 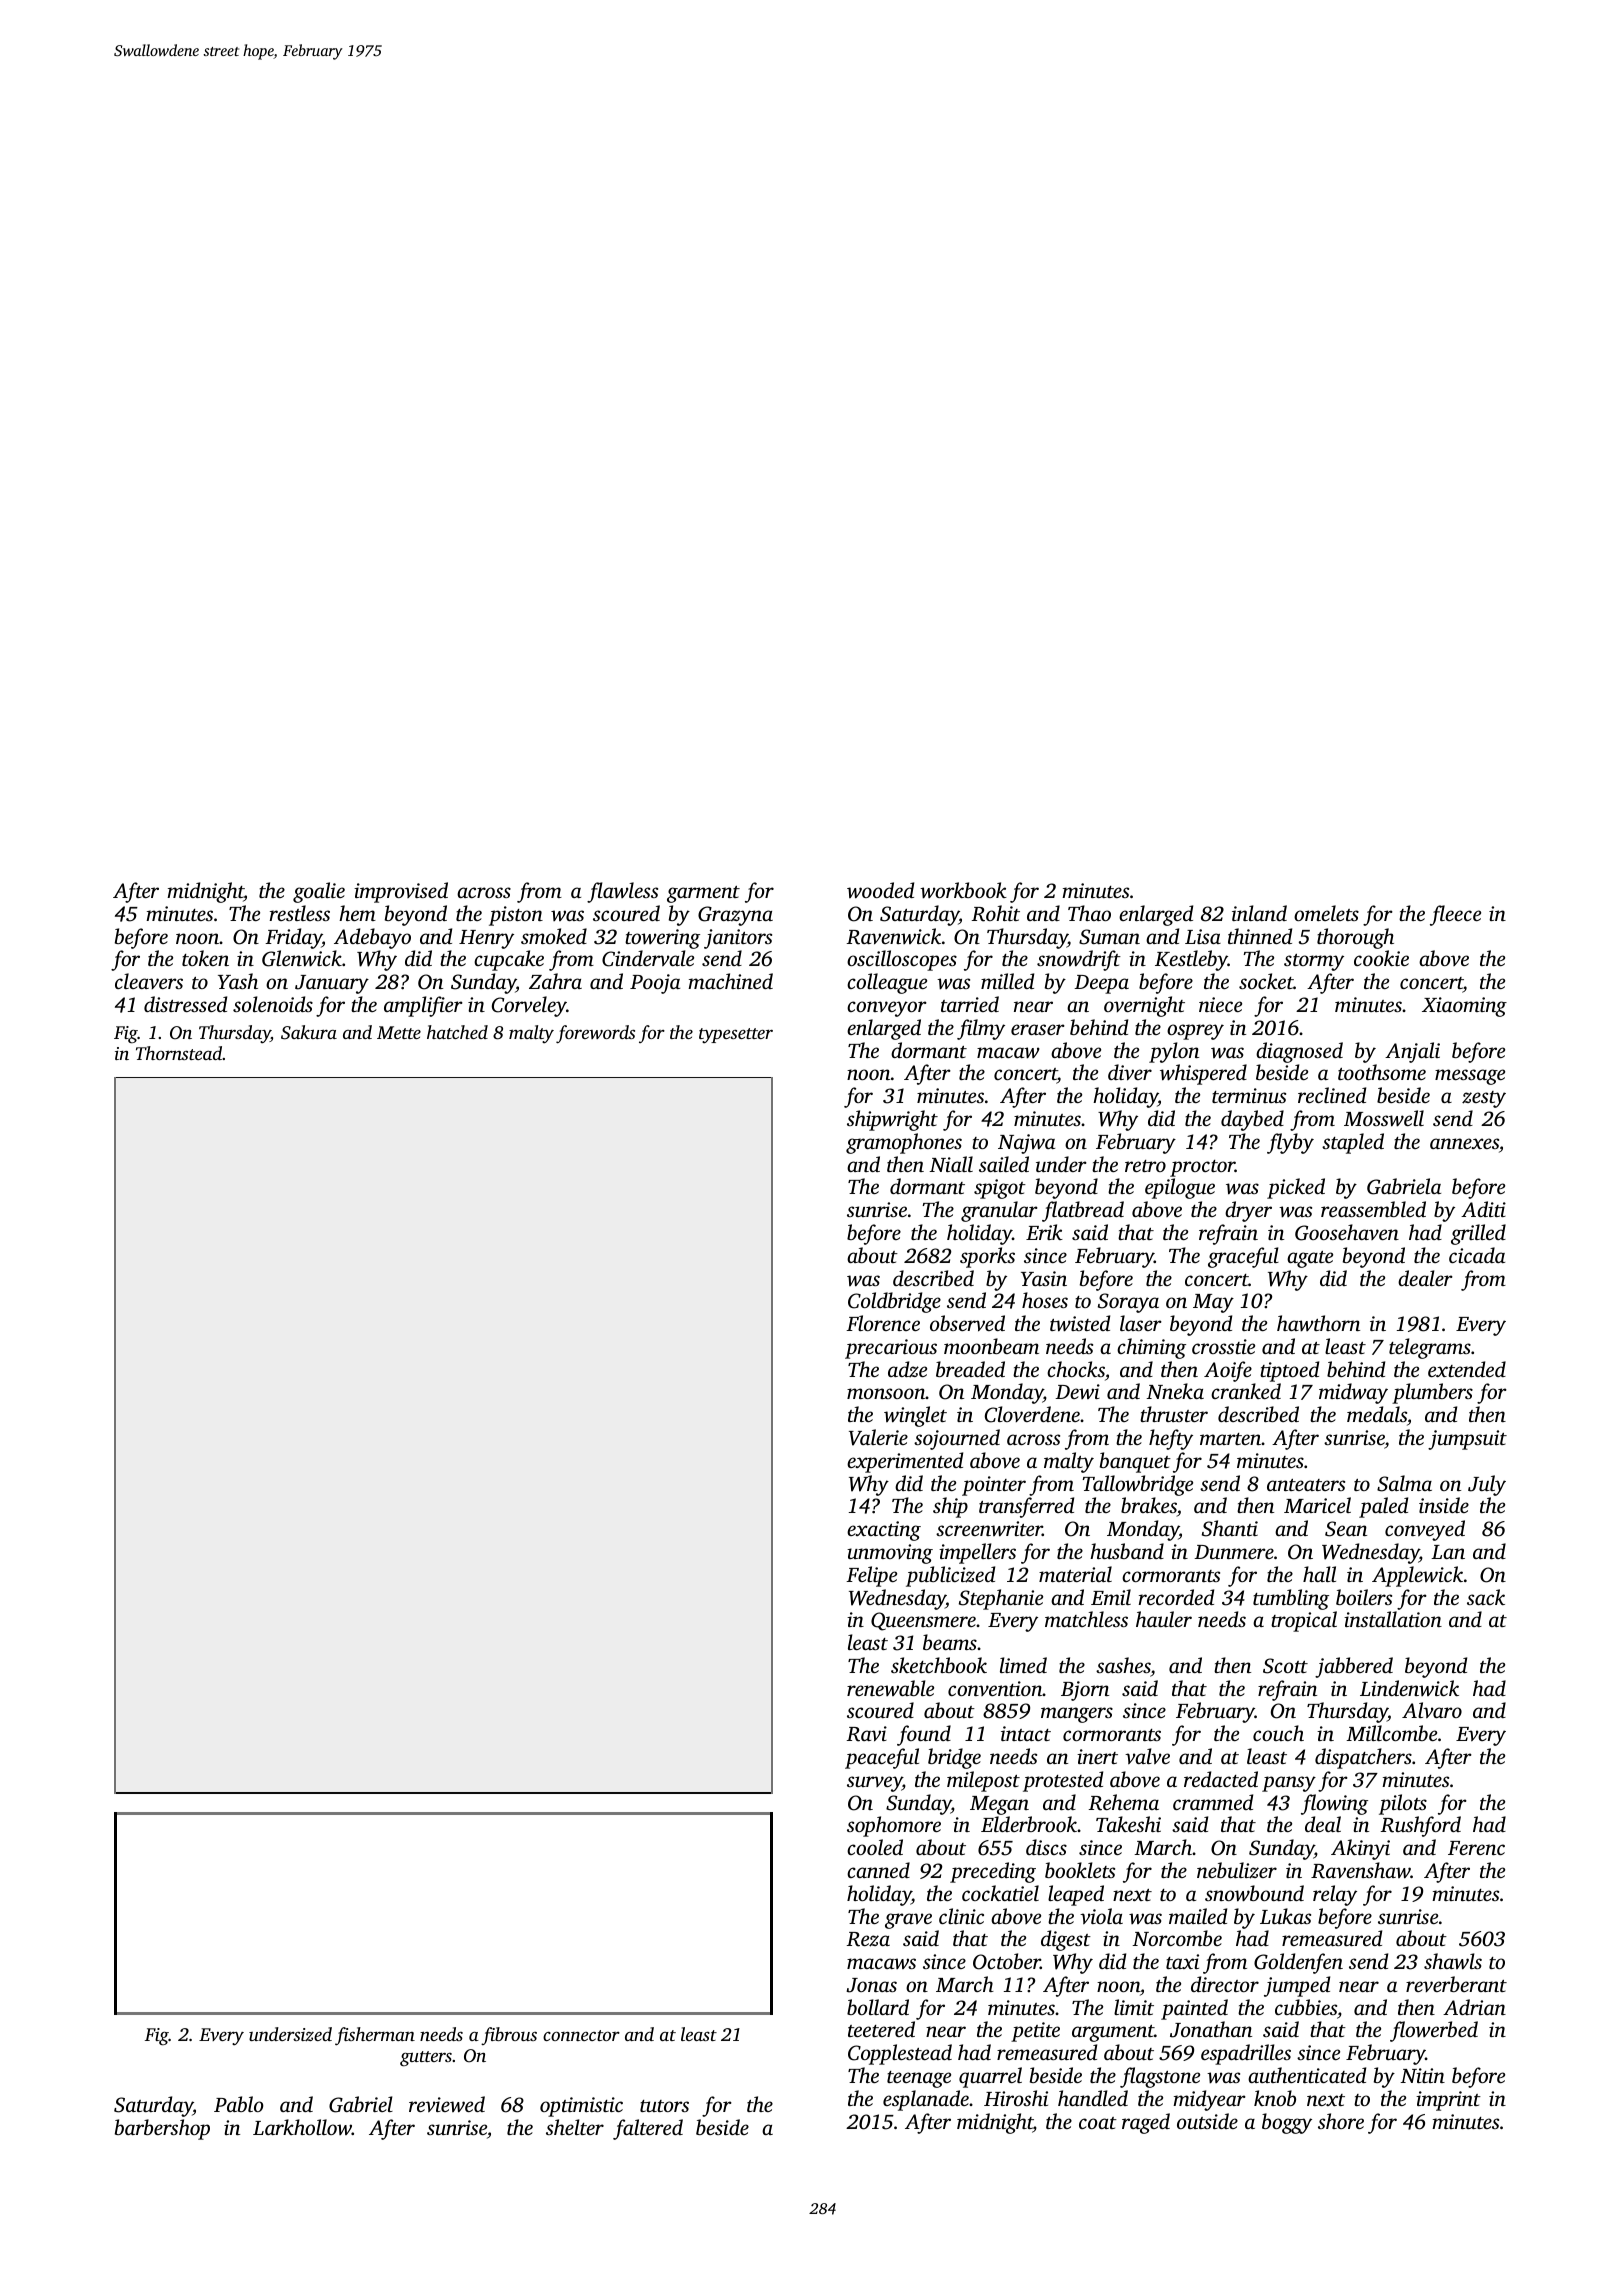 I want to click on pansy, so click(x=1289, y=1784).
